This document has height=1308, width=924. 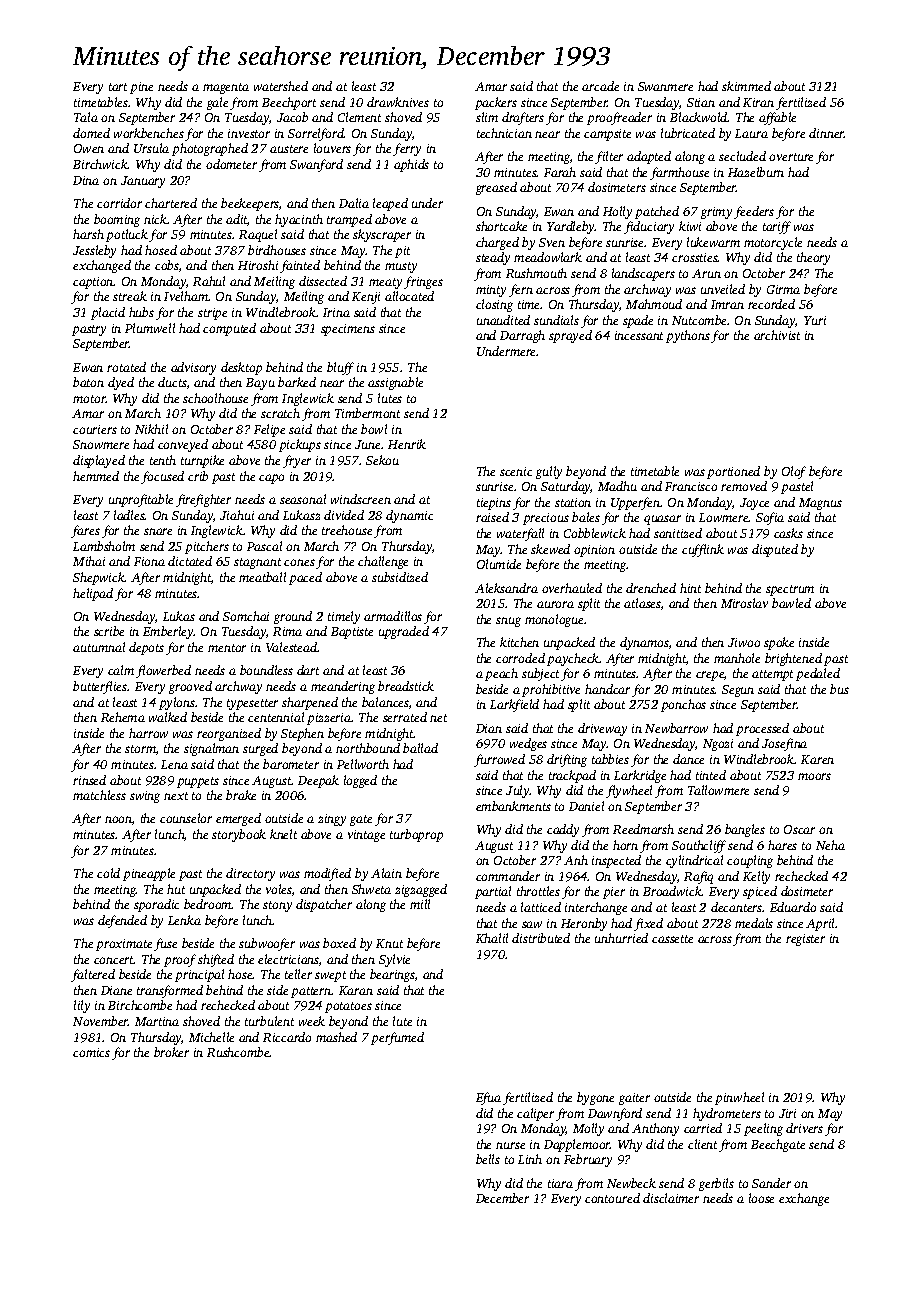 I want to click on dynamic, so click(x=409, y=516).
